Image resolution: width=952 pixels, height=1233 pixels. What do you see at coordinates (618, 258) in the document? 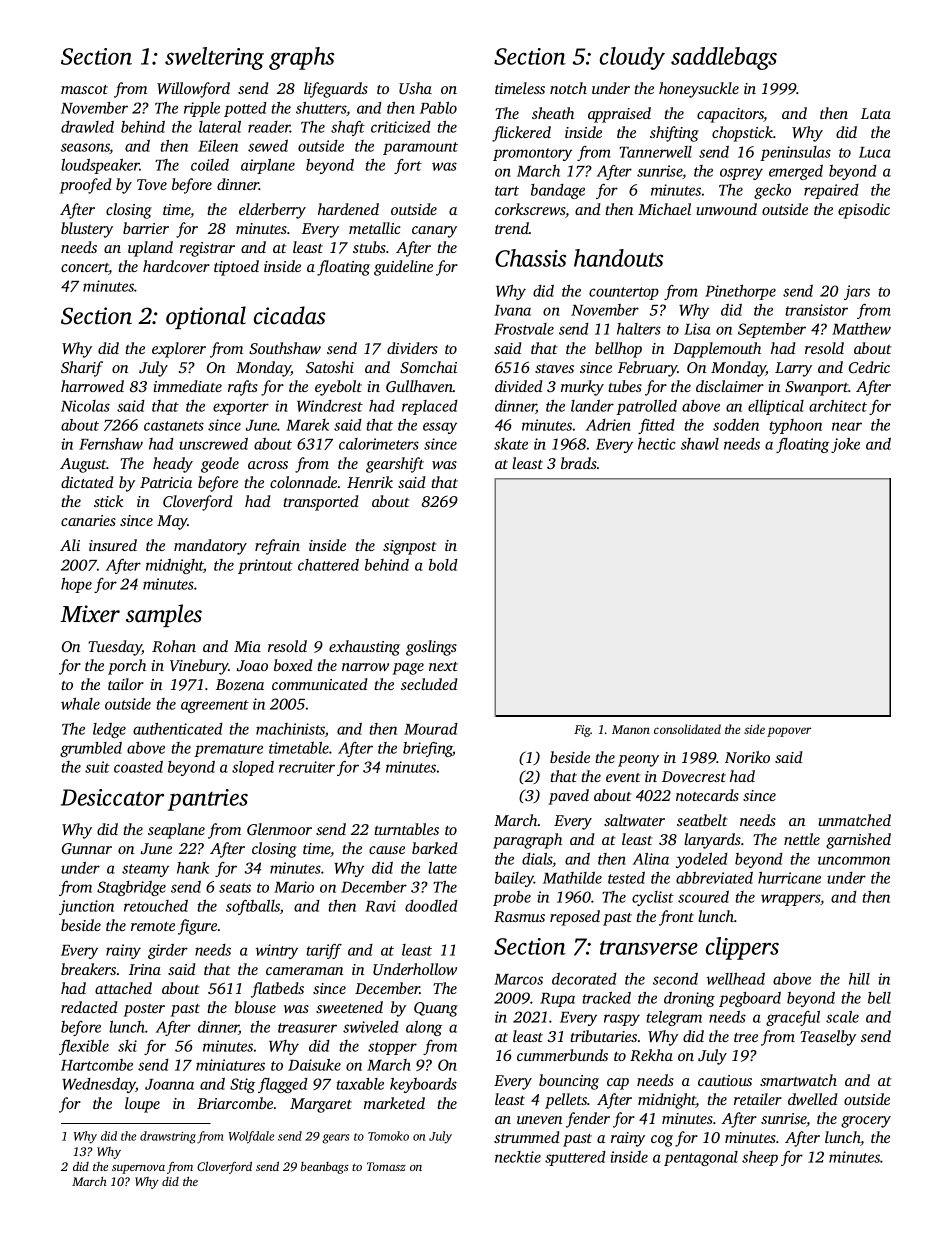
I see `handouts` at bounding box center [618, 258].
